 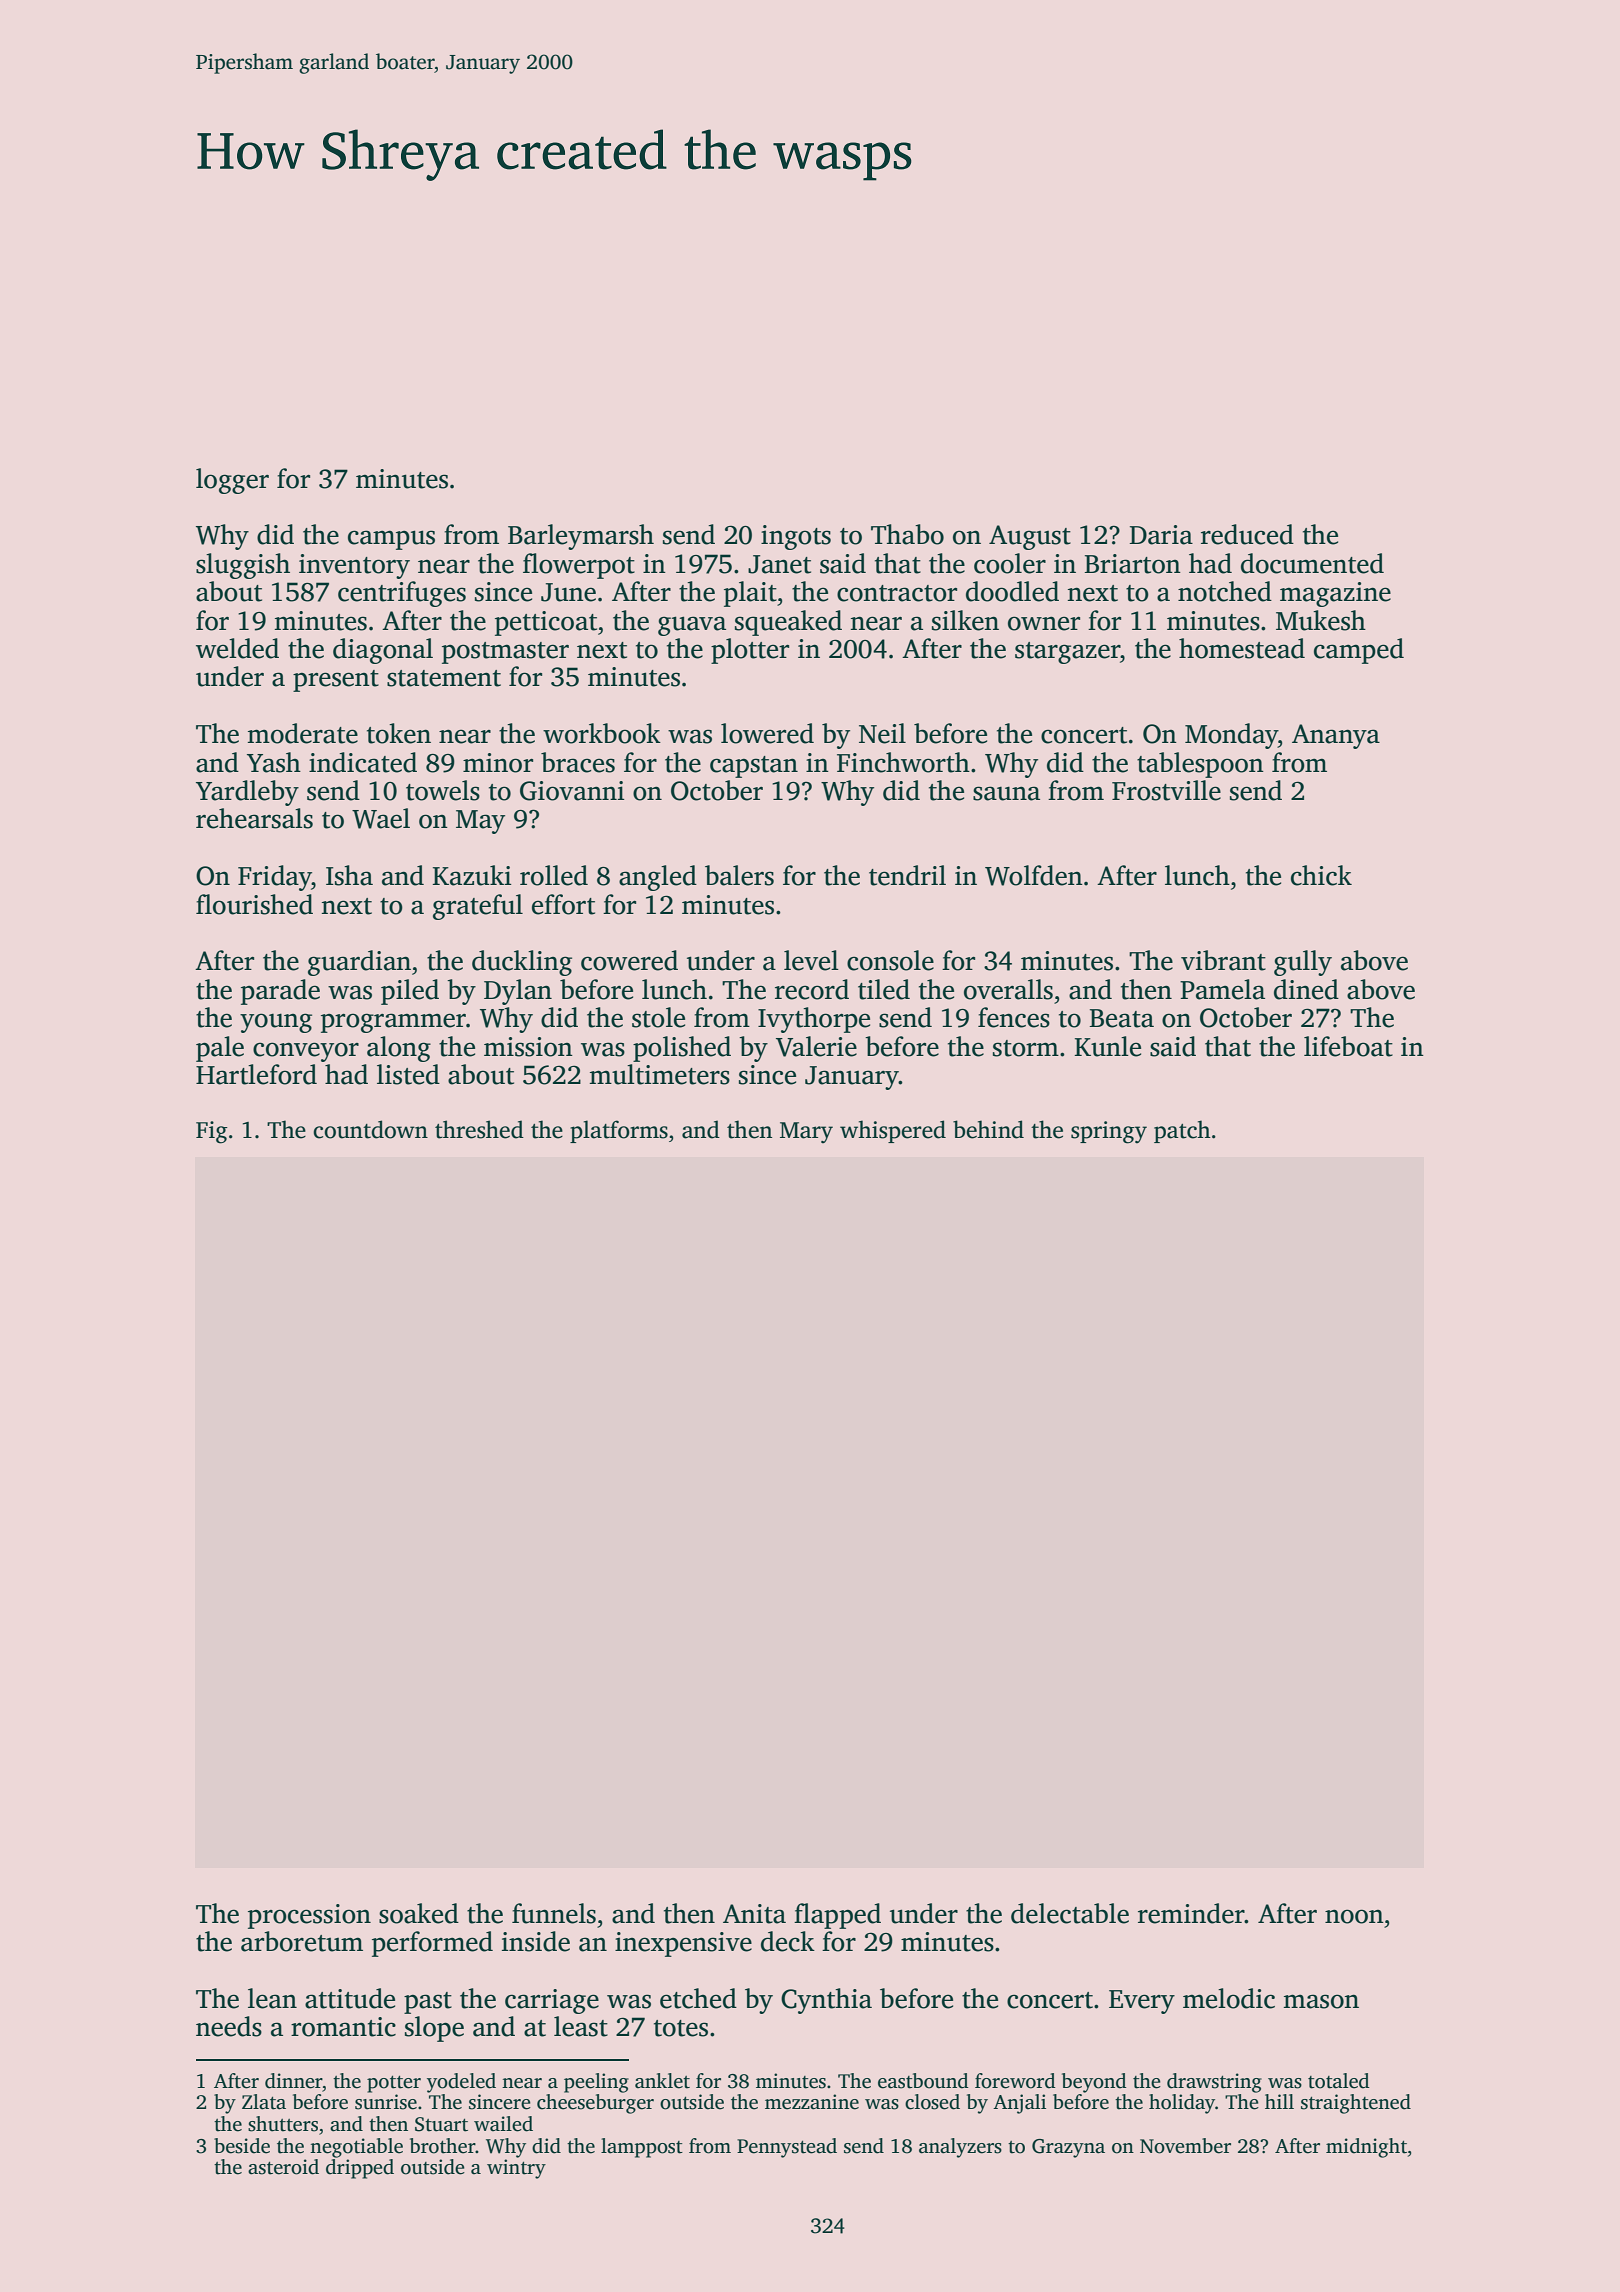 What do you see at coordinates (923, 2081) in the screenshot?
I see `eastbound` at bounding box center [923, 2081].
